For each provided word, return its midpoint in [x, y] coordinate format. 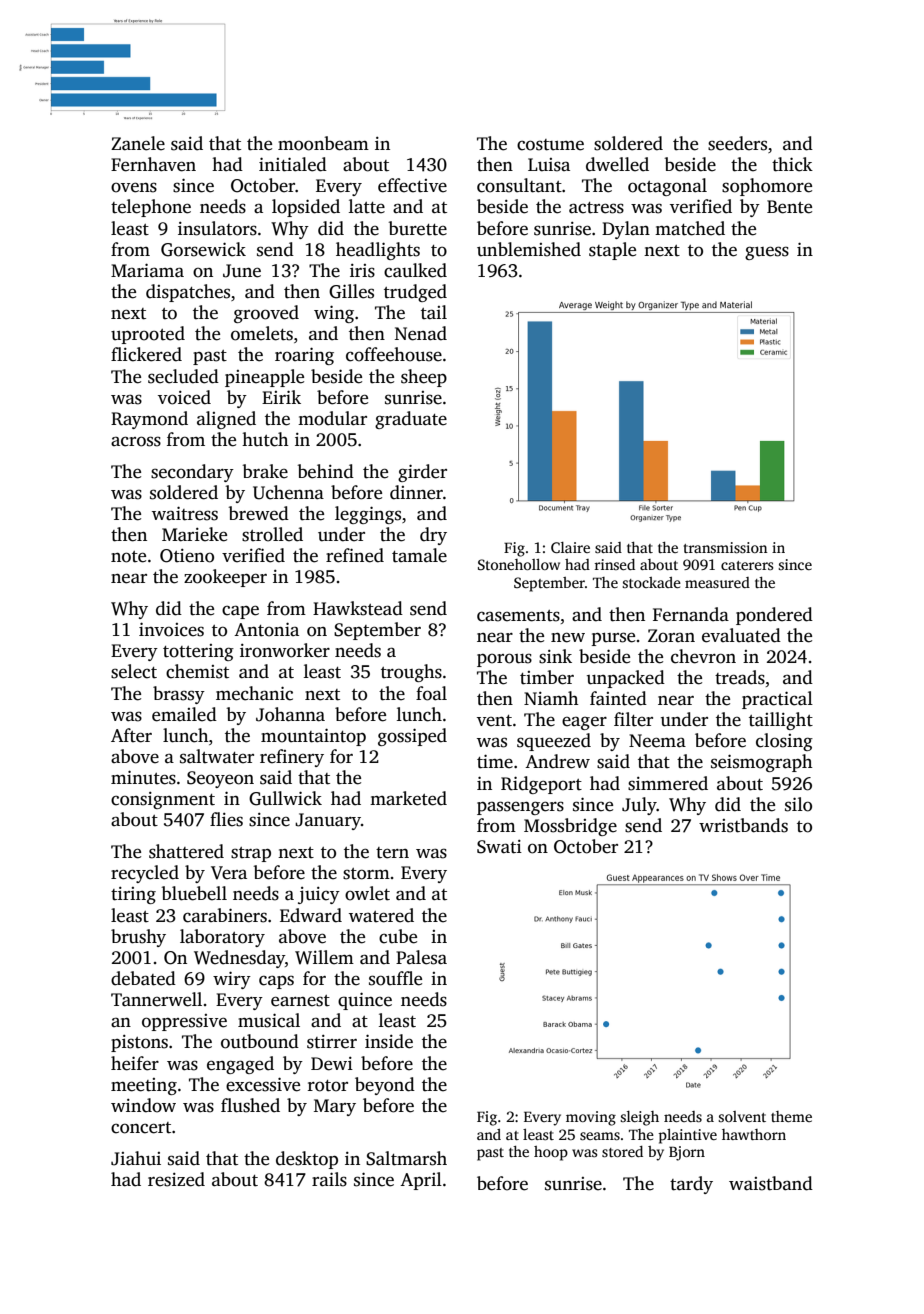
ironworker [285, 650]
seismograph [761, 763]
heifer [135, 1063]
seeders [737, 143]
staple [612, 251]
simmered [668, 783]
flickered [146, 354]
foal [431, 693]
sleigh [639, 1118]
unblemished [529, 249]
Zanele [138, 143]
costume [550, 145]
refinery [292, 758]
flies [226, 819]
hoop [551, 1153]
